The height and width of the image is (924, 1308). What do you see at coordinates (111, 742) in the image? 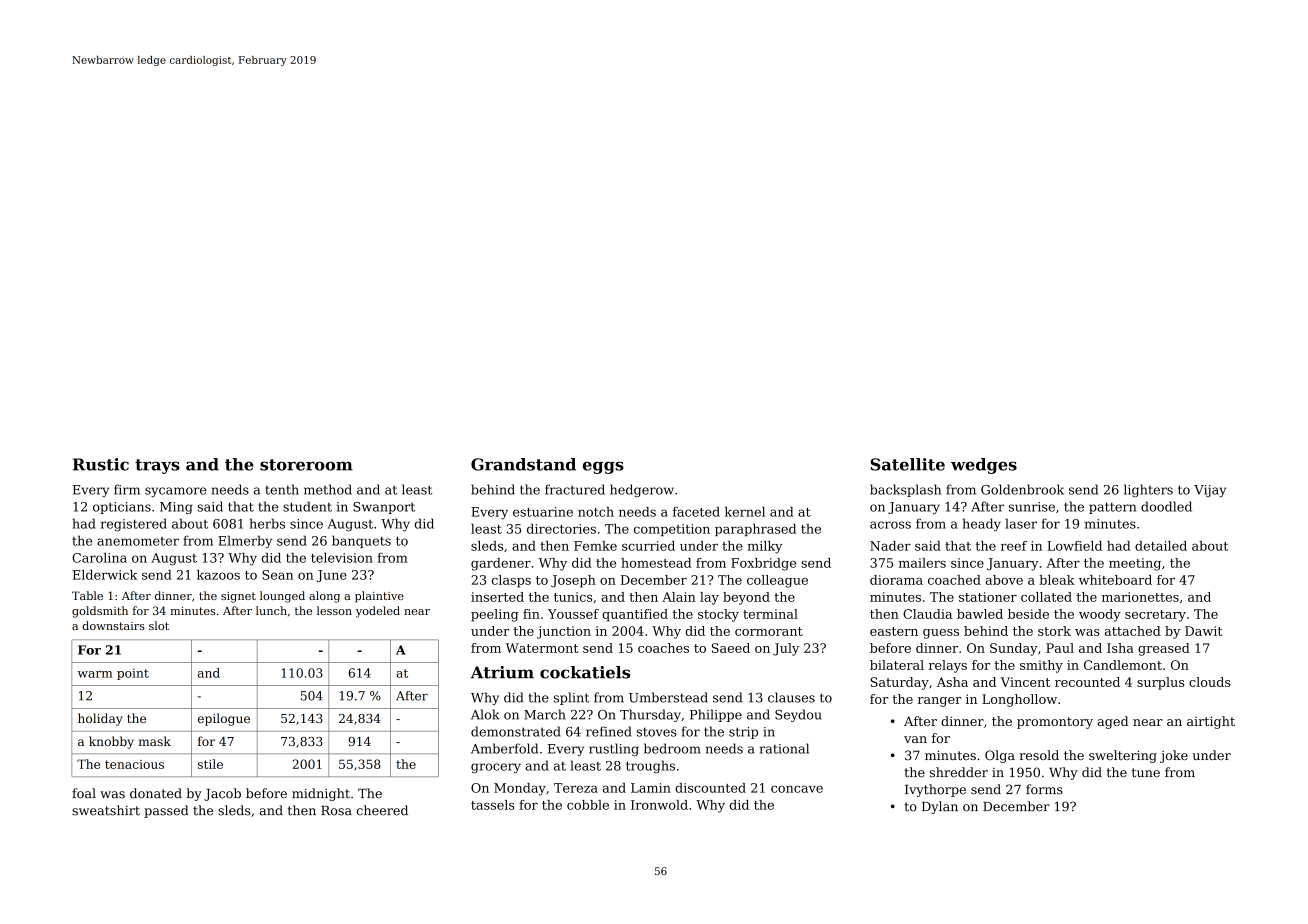
I see `knobby` at bounding box center [111, 742].
